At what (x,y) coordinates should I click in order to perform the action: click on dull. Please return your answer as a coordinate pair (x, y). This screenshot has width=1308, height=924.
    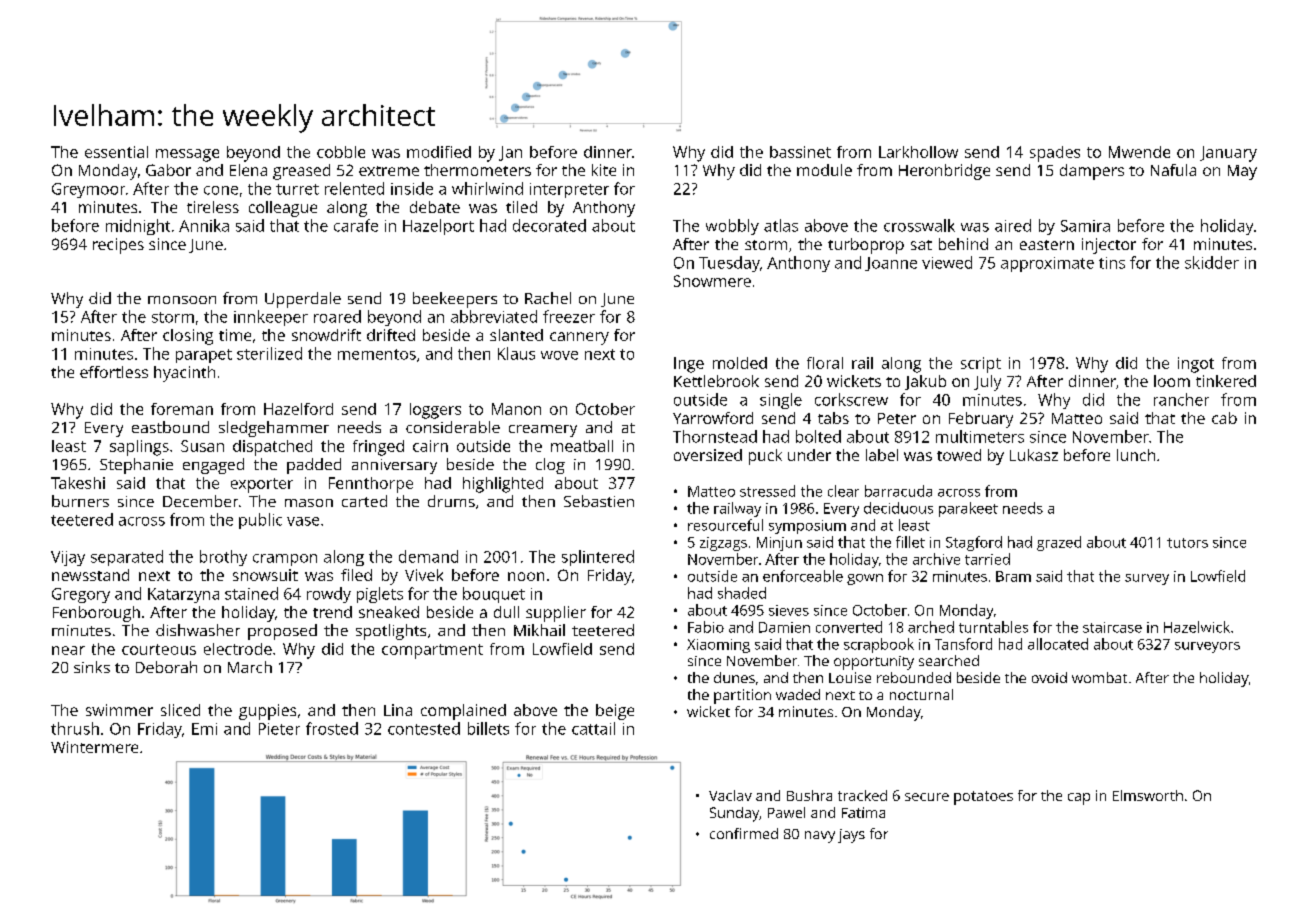
    Looking at the image, I should click on (506, 612).
